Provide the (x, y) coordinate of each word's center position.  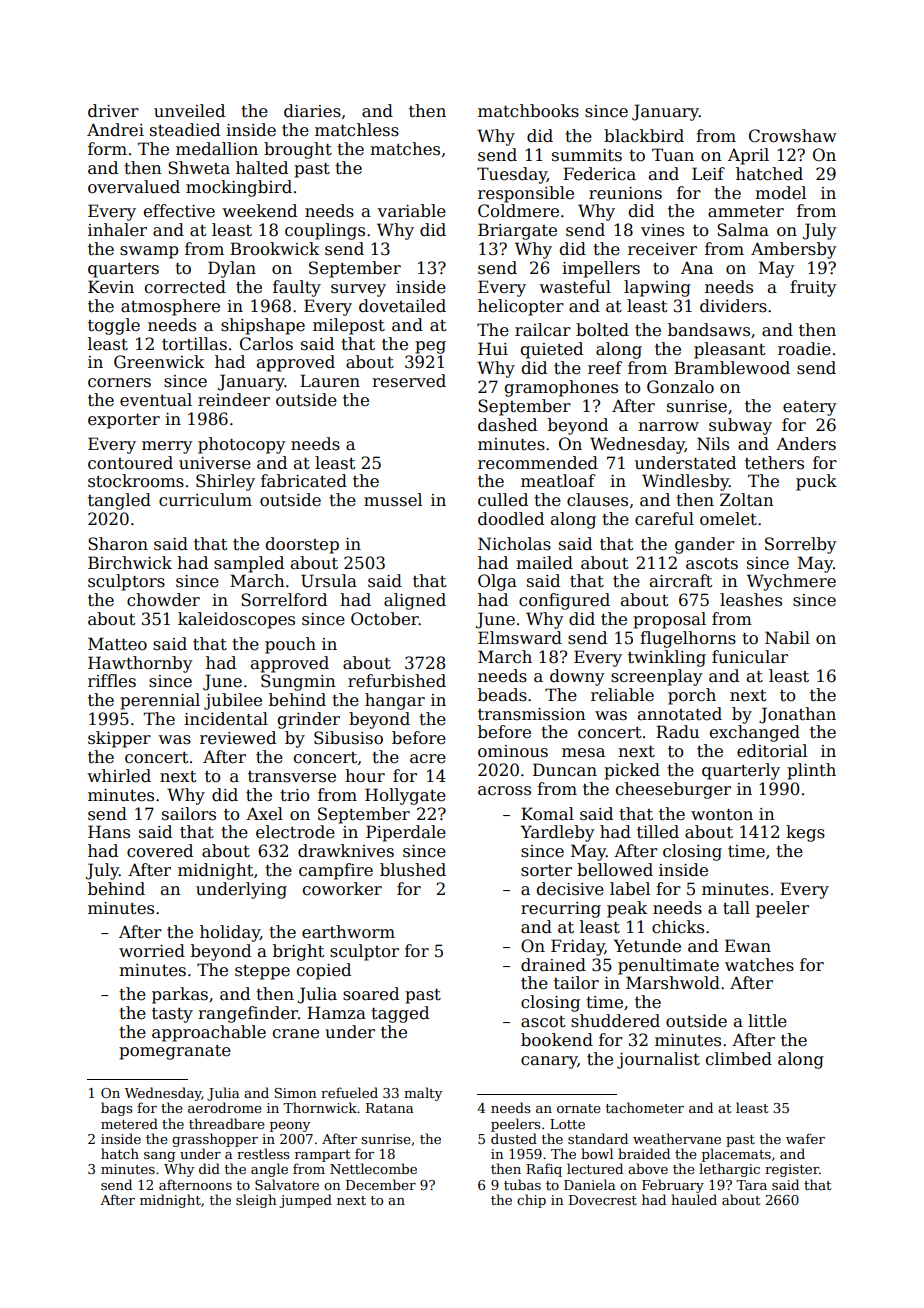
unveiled (189, 111)
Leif (708, 174)
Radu (677, 732)
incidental (226, 719)
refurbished (397, 681)
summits (587, 155)
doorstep (302, 545)
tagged (400, 1014)
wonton (722, 815)
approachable (209, 1033)
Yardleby (557, 833)
